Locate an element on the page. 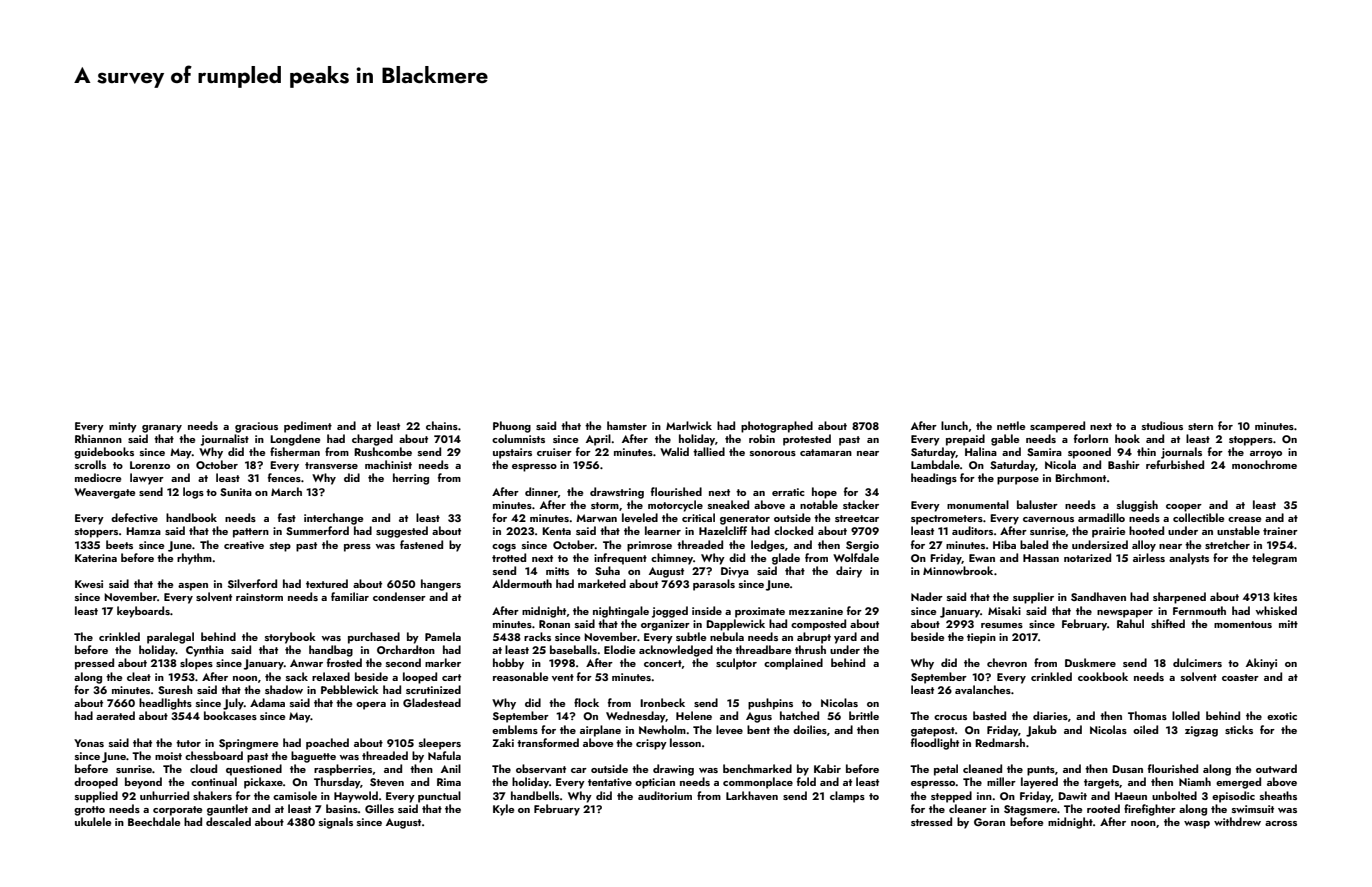 The image size is (1372, 887). lawyer is located at coordinates (147, 479).
